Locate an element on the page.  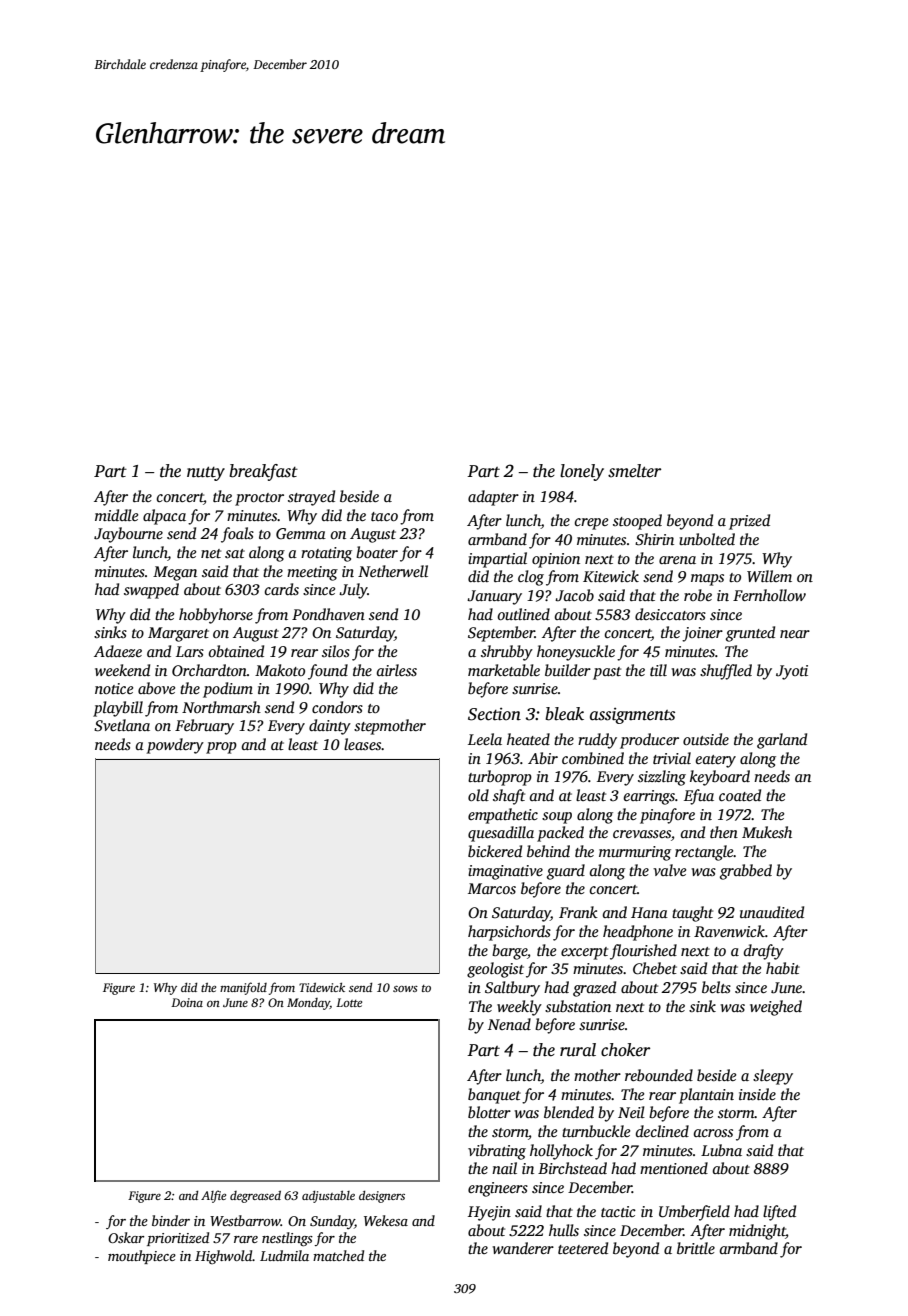
Gemma is located at coordinates (301, 534).
